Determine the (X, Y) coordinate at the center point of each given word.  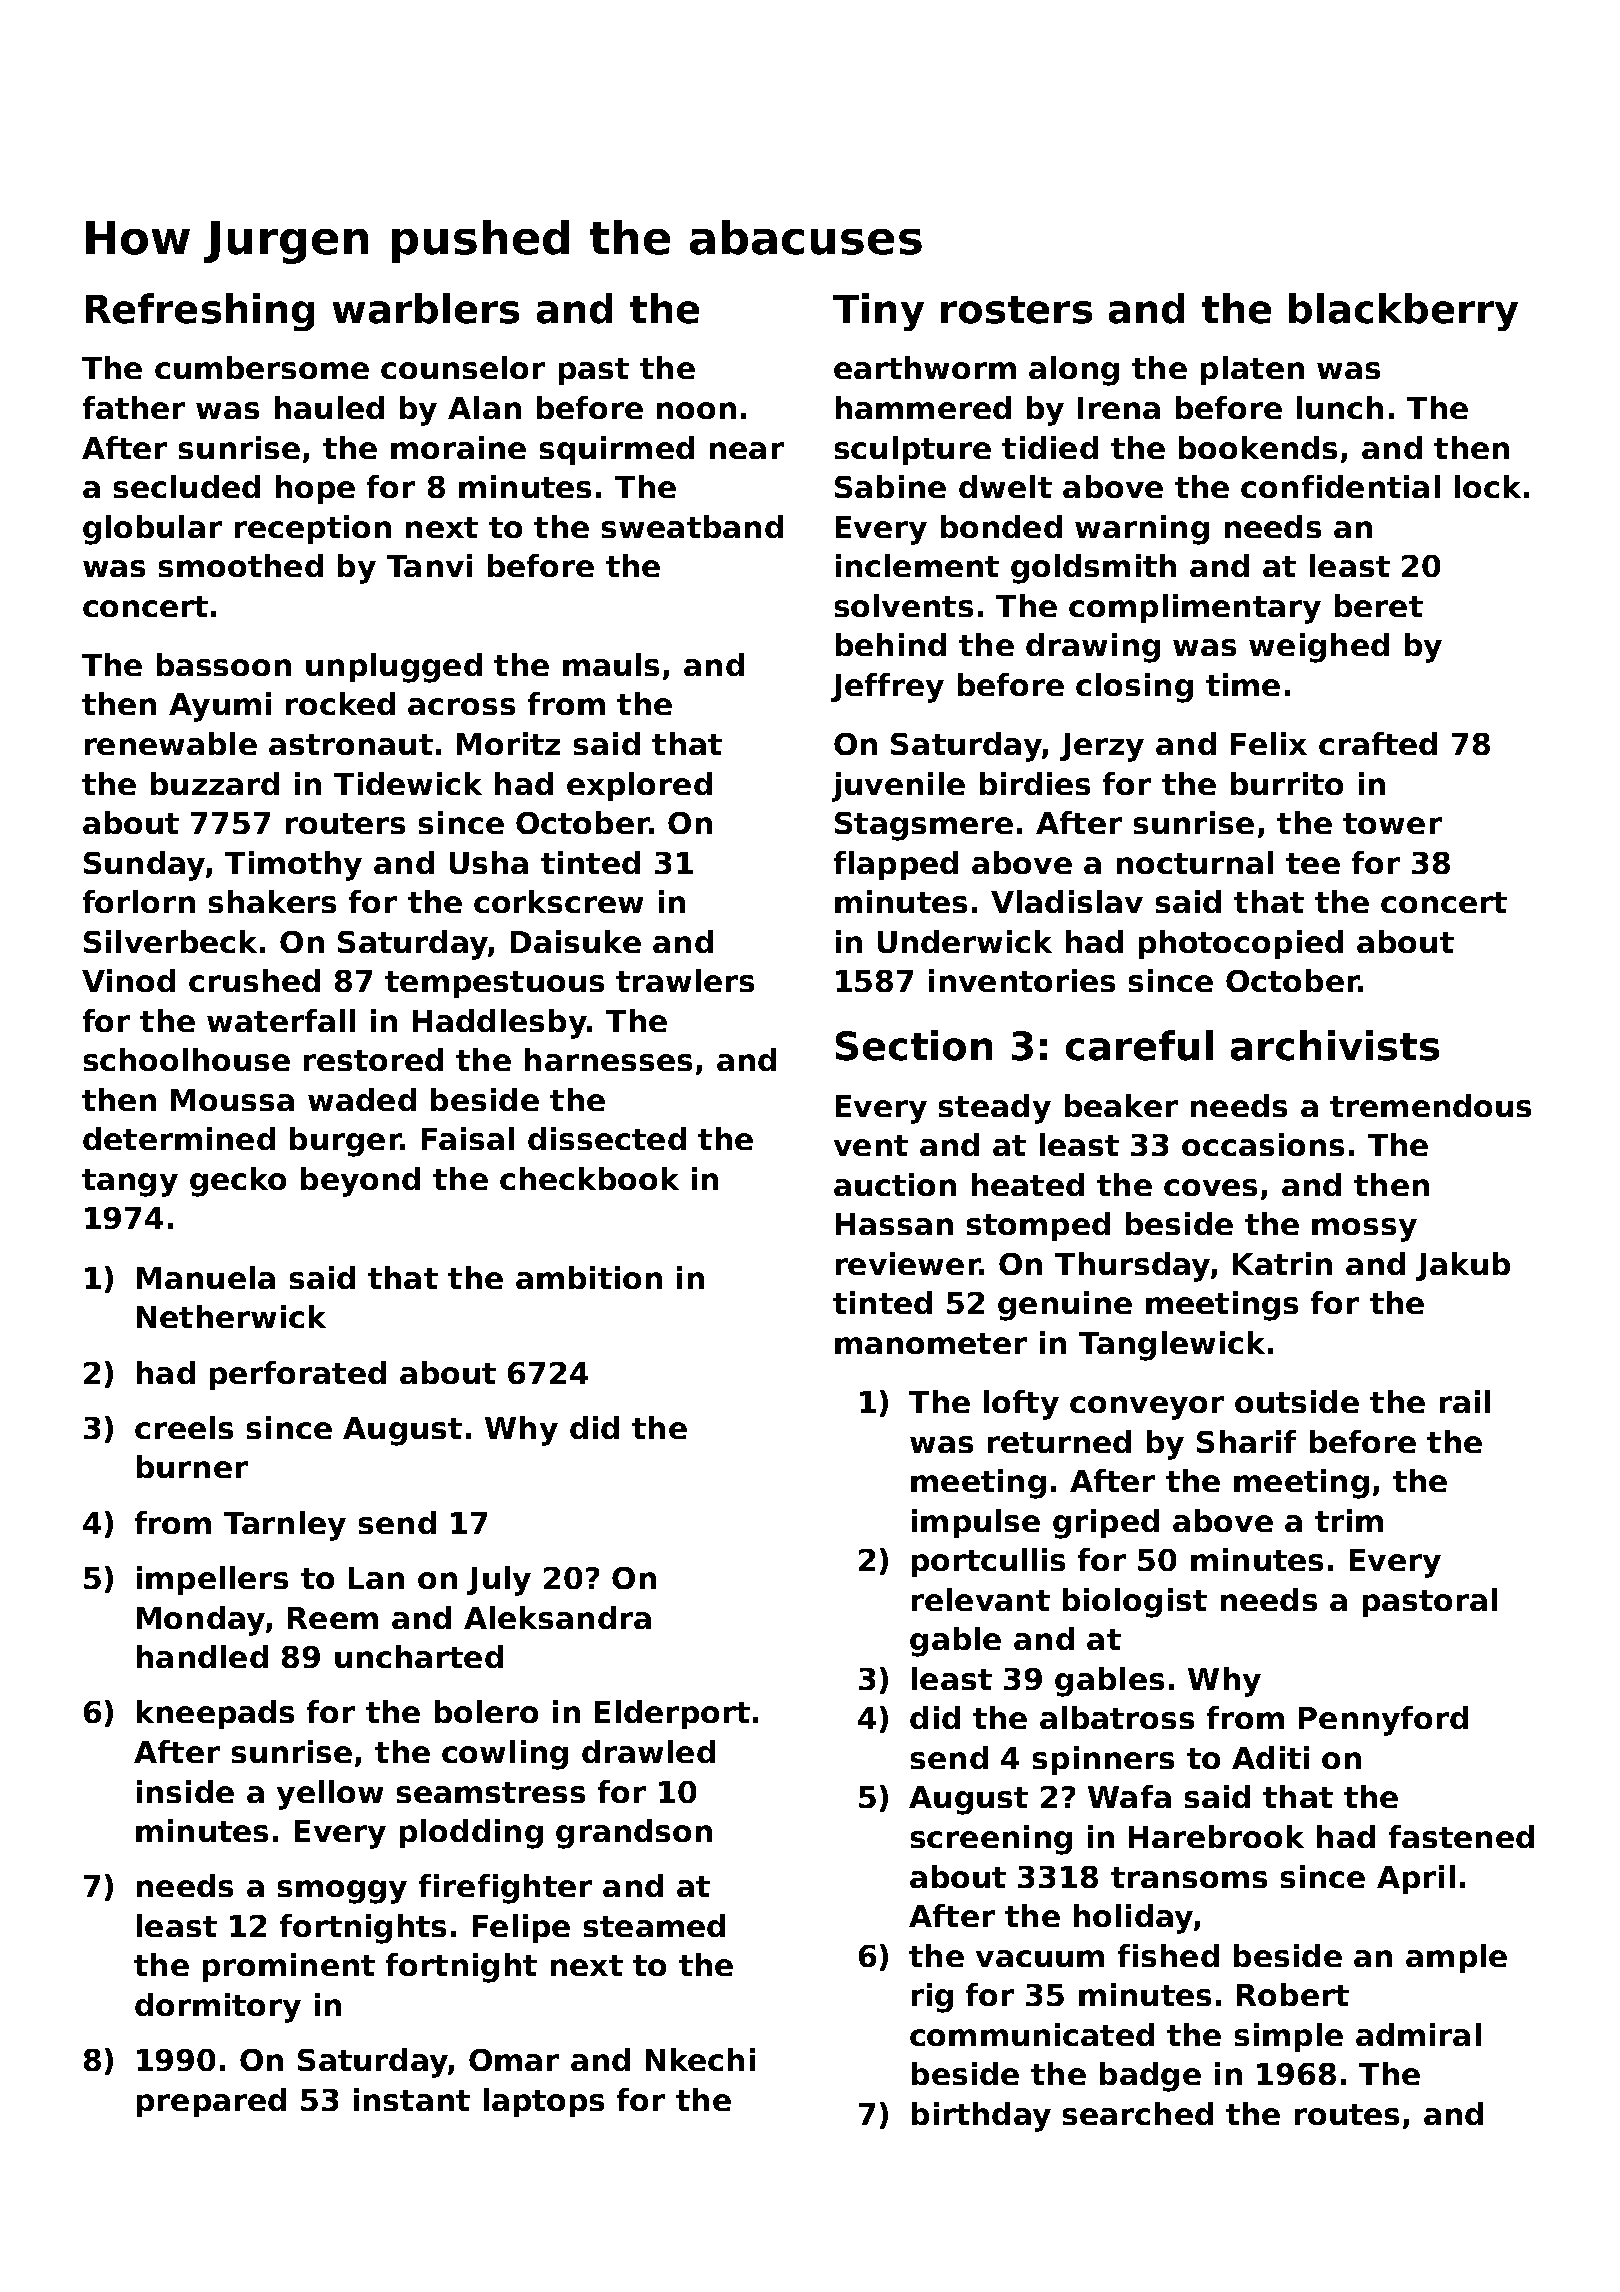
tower (1392, 823)
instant (412, 2099)
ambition (589, 1277)
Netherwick (231, 1316)
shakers (272, 901)
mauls (611, 664)
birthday (981, 2117)
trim (1349, 1520)
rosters (1016, 310)
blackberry (1403, 312)
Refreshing (200, 312)
